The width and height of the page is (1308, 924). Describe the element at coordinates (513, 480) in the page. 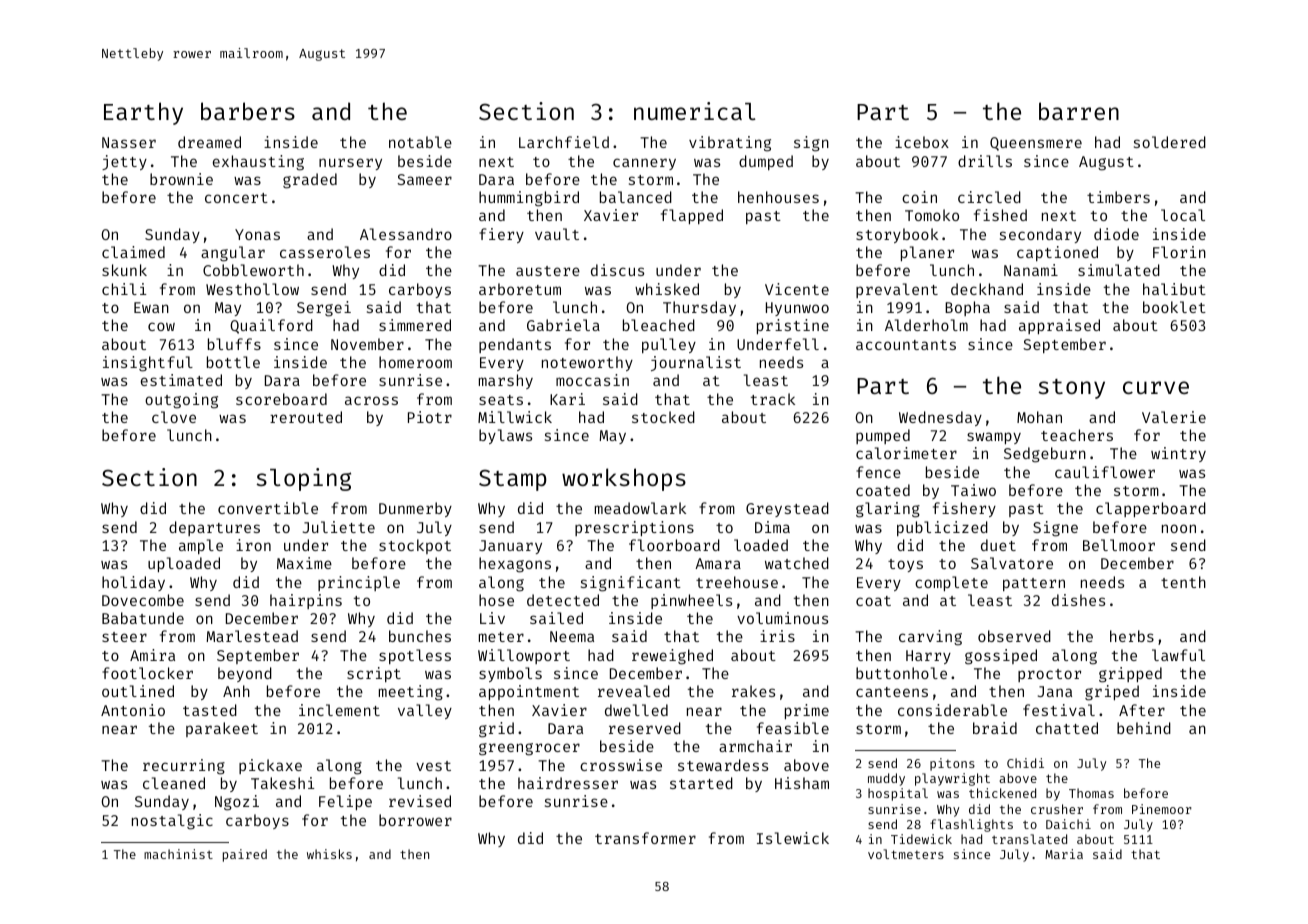

I see `Stamp` at that location.
